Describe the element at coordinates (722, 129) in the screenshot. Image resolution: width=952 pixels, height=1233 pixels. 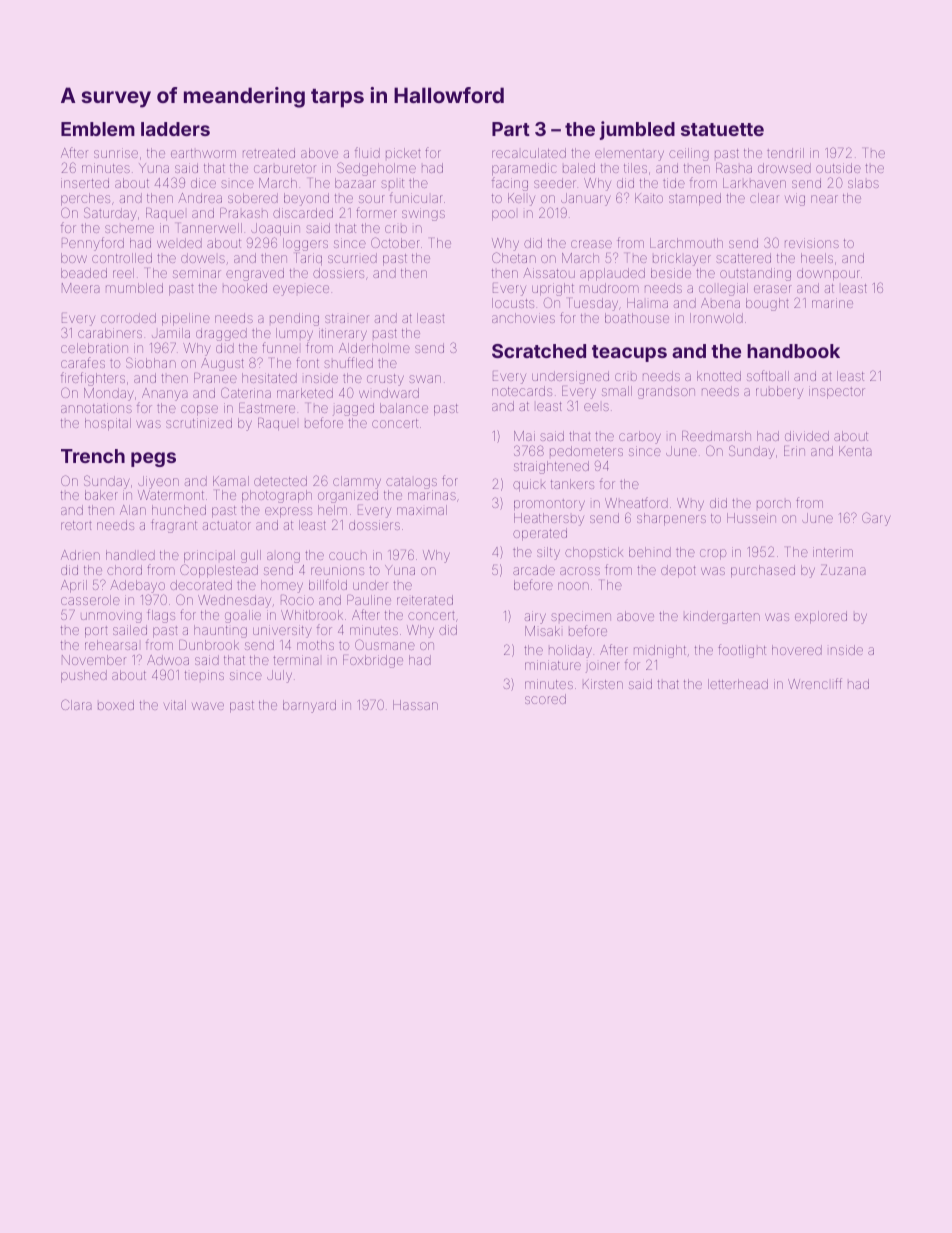
I see `statuette` at that location.
